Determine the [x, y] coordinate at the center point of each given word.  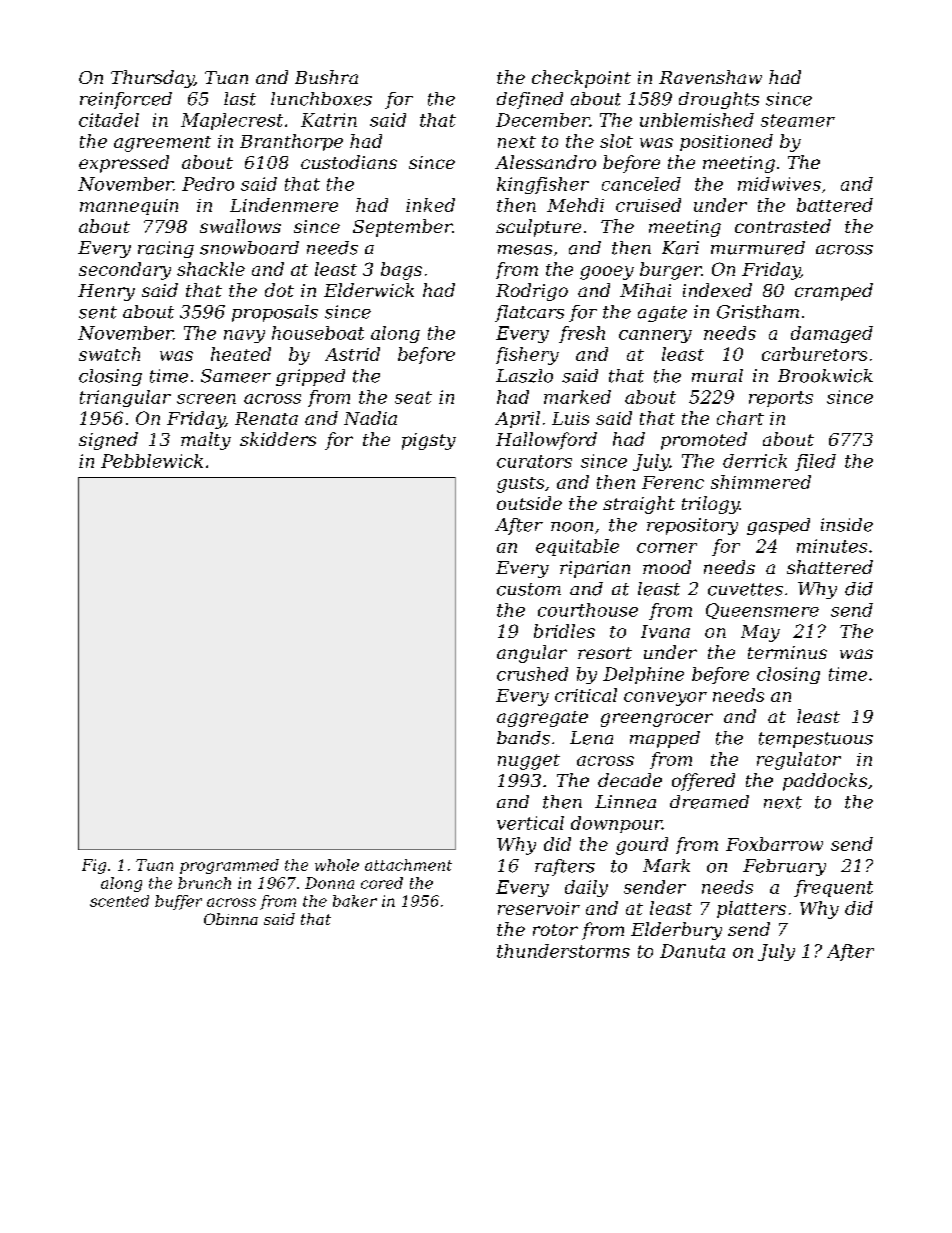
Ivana [665, 631]
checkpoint [581, 79]
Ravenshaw [710, 77]
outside [529, 503]
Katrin [329, 120]
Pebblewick [152, 461]
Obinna [231, 919]
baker [355, 901]
